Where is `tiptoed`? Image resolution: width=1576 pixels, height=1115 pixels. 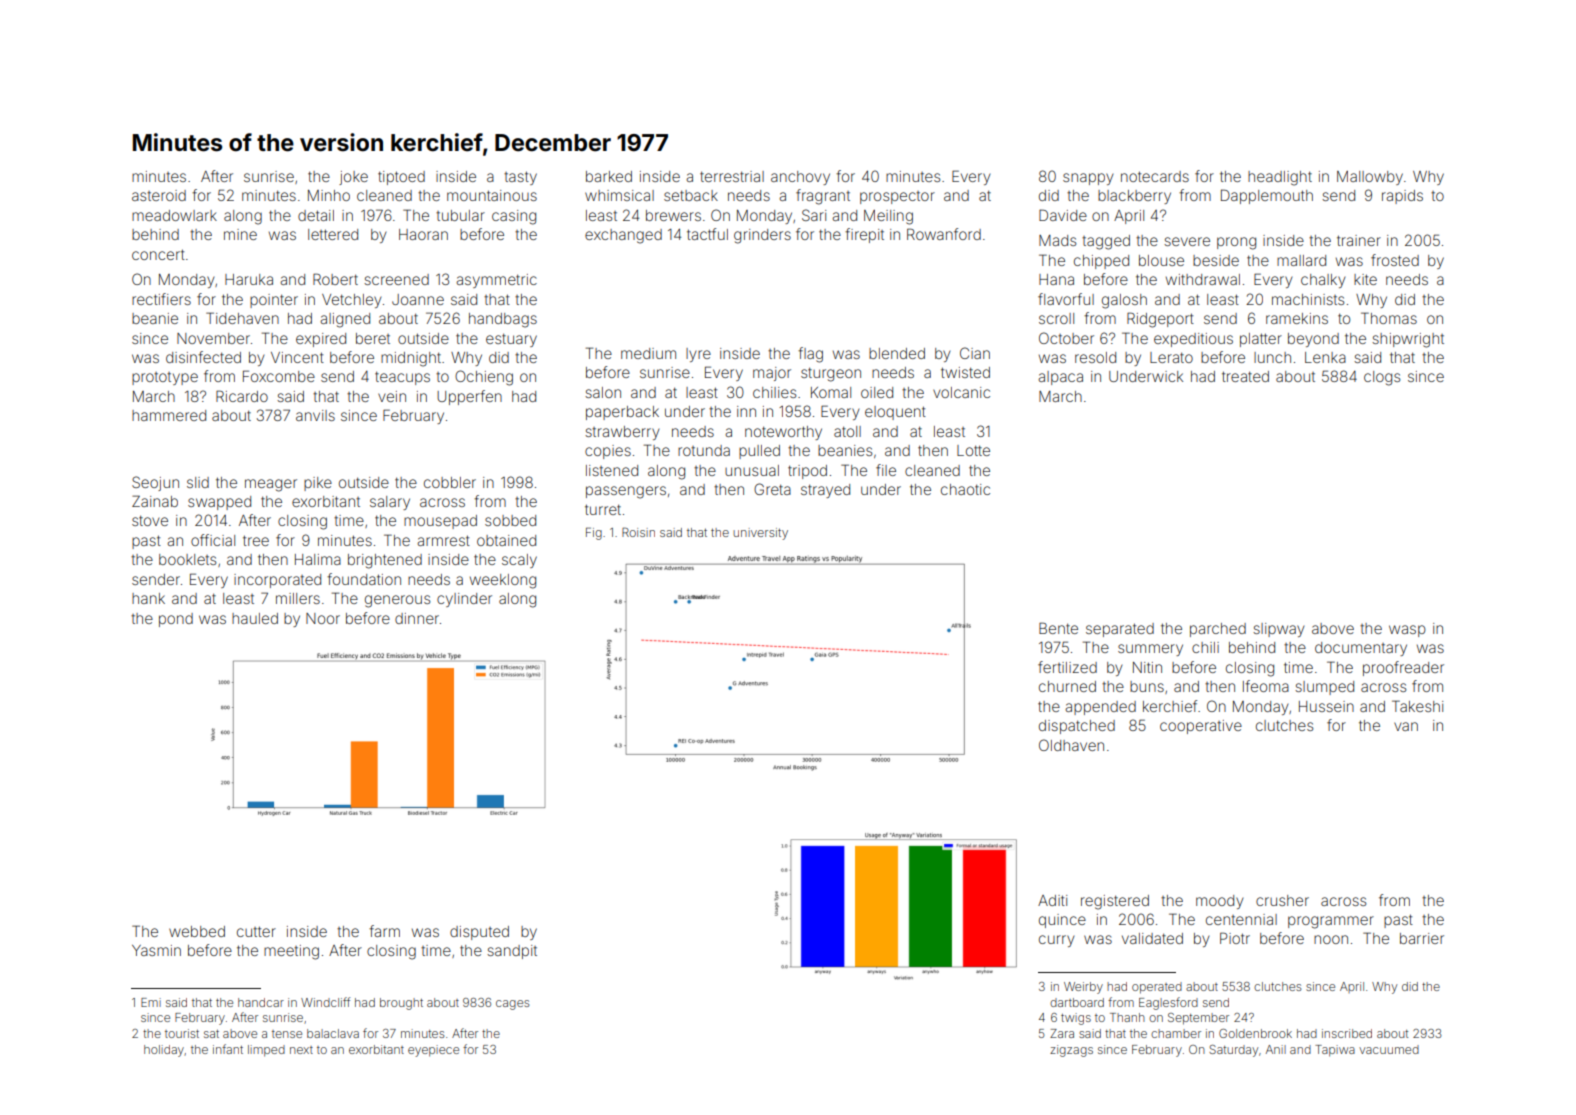
tiptoed is located at coordinates (401, 178).
